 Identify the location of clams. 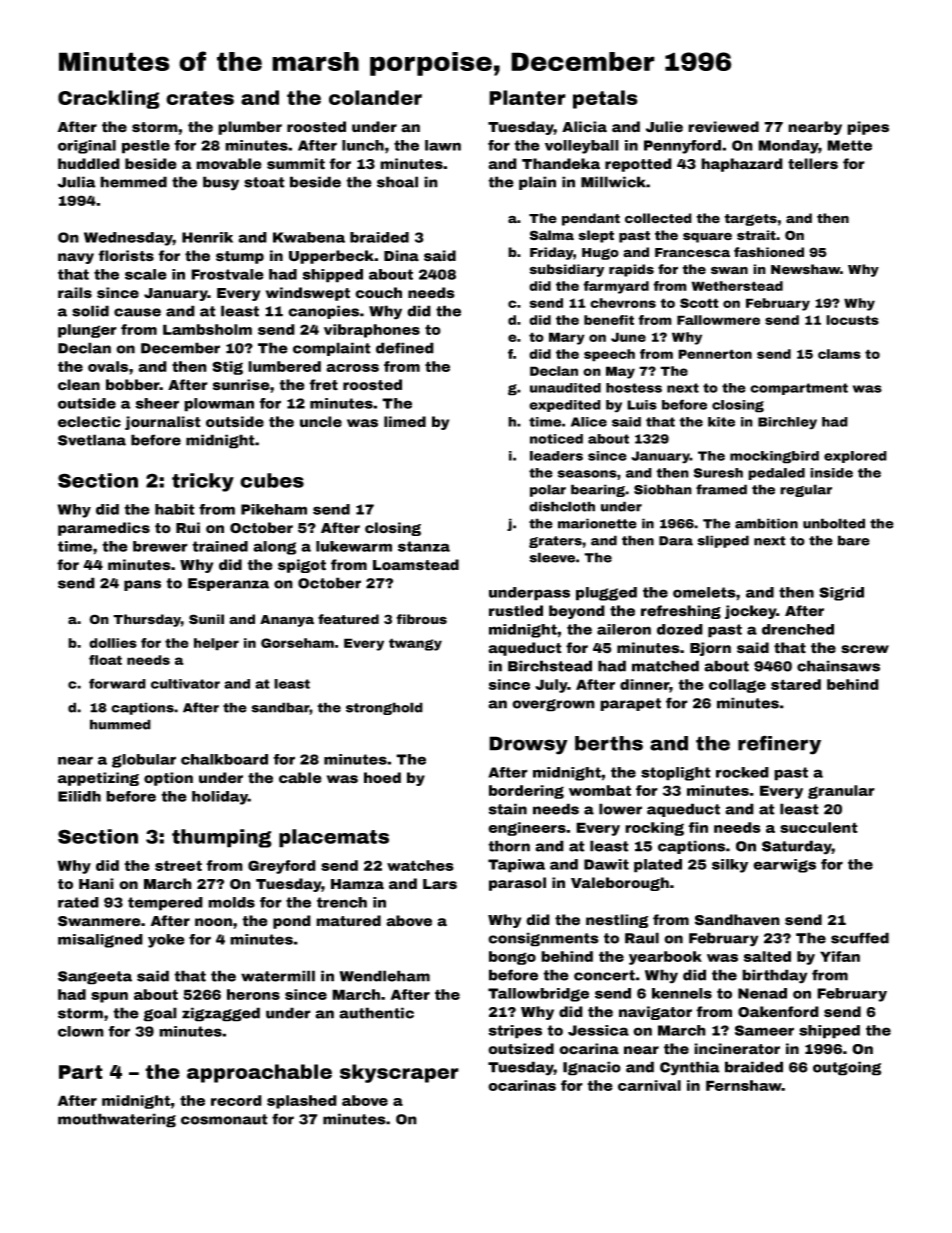
(839, 354).
